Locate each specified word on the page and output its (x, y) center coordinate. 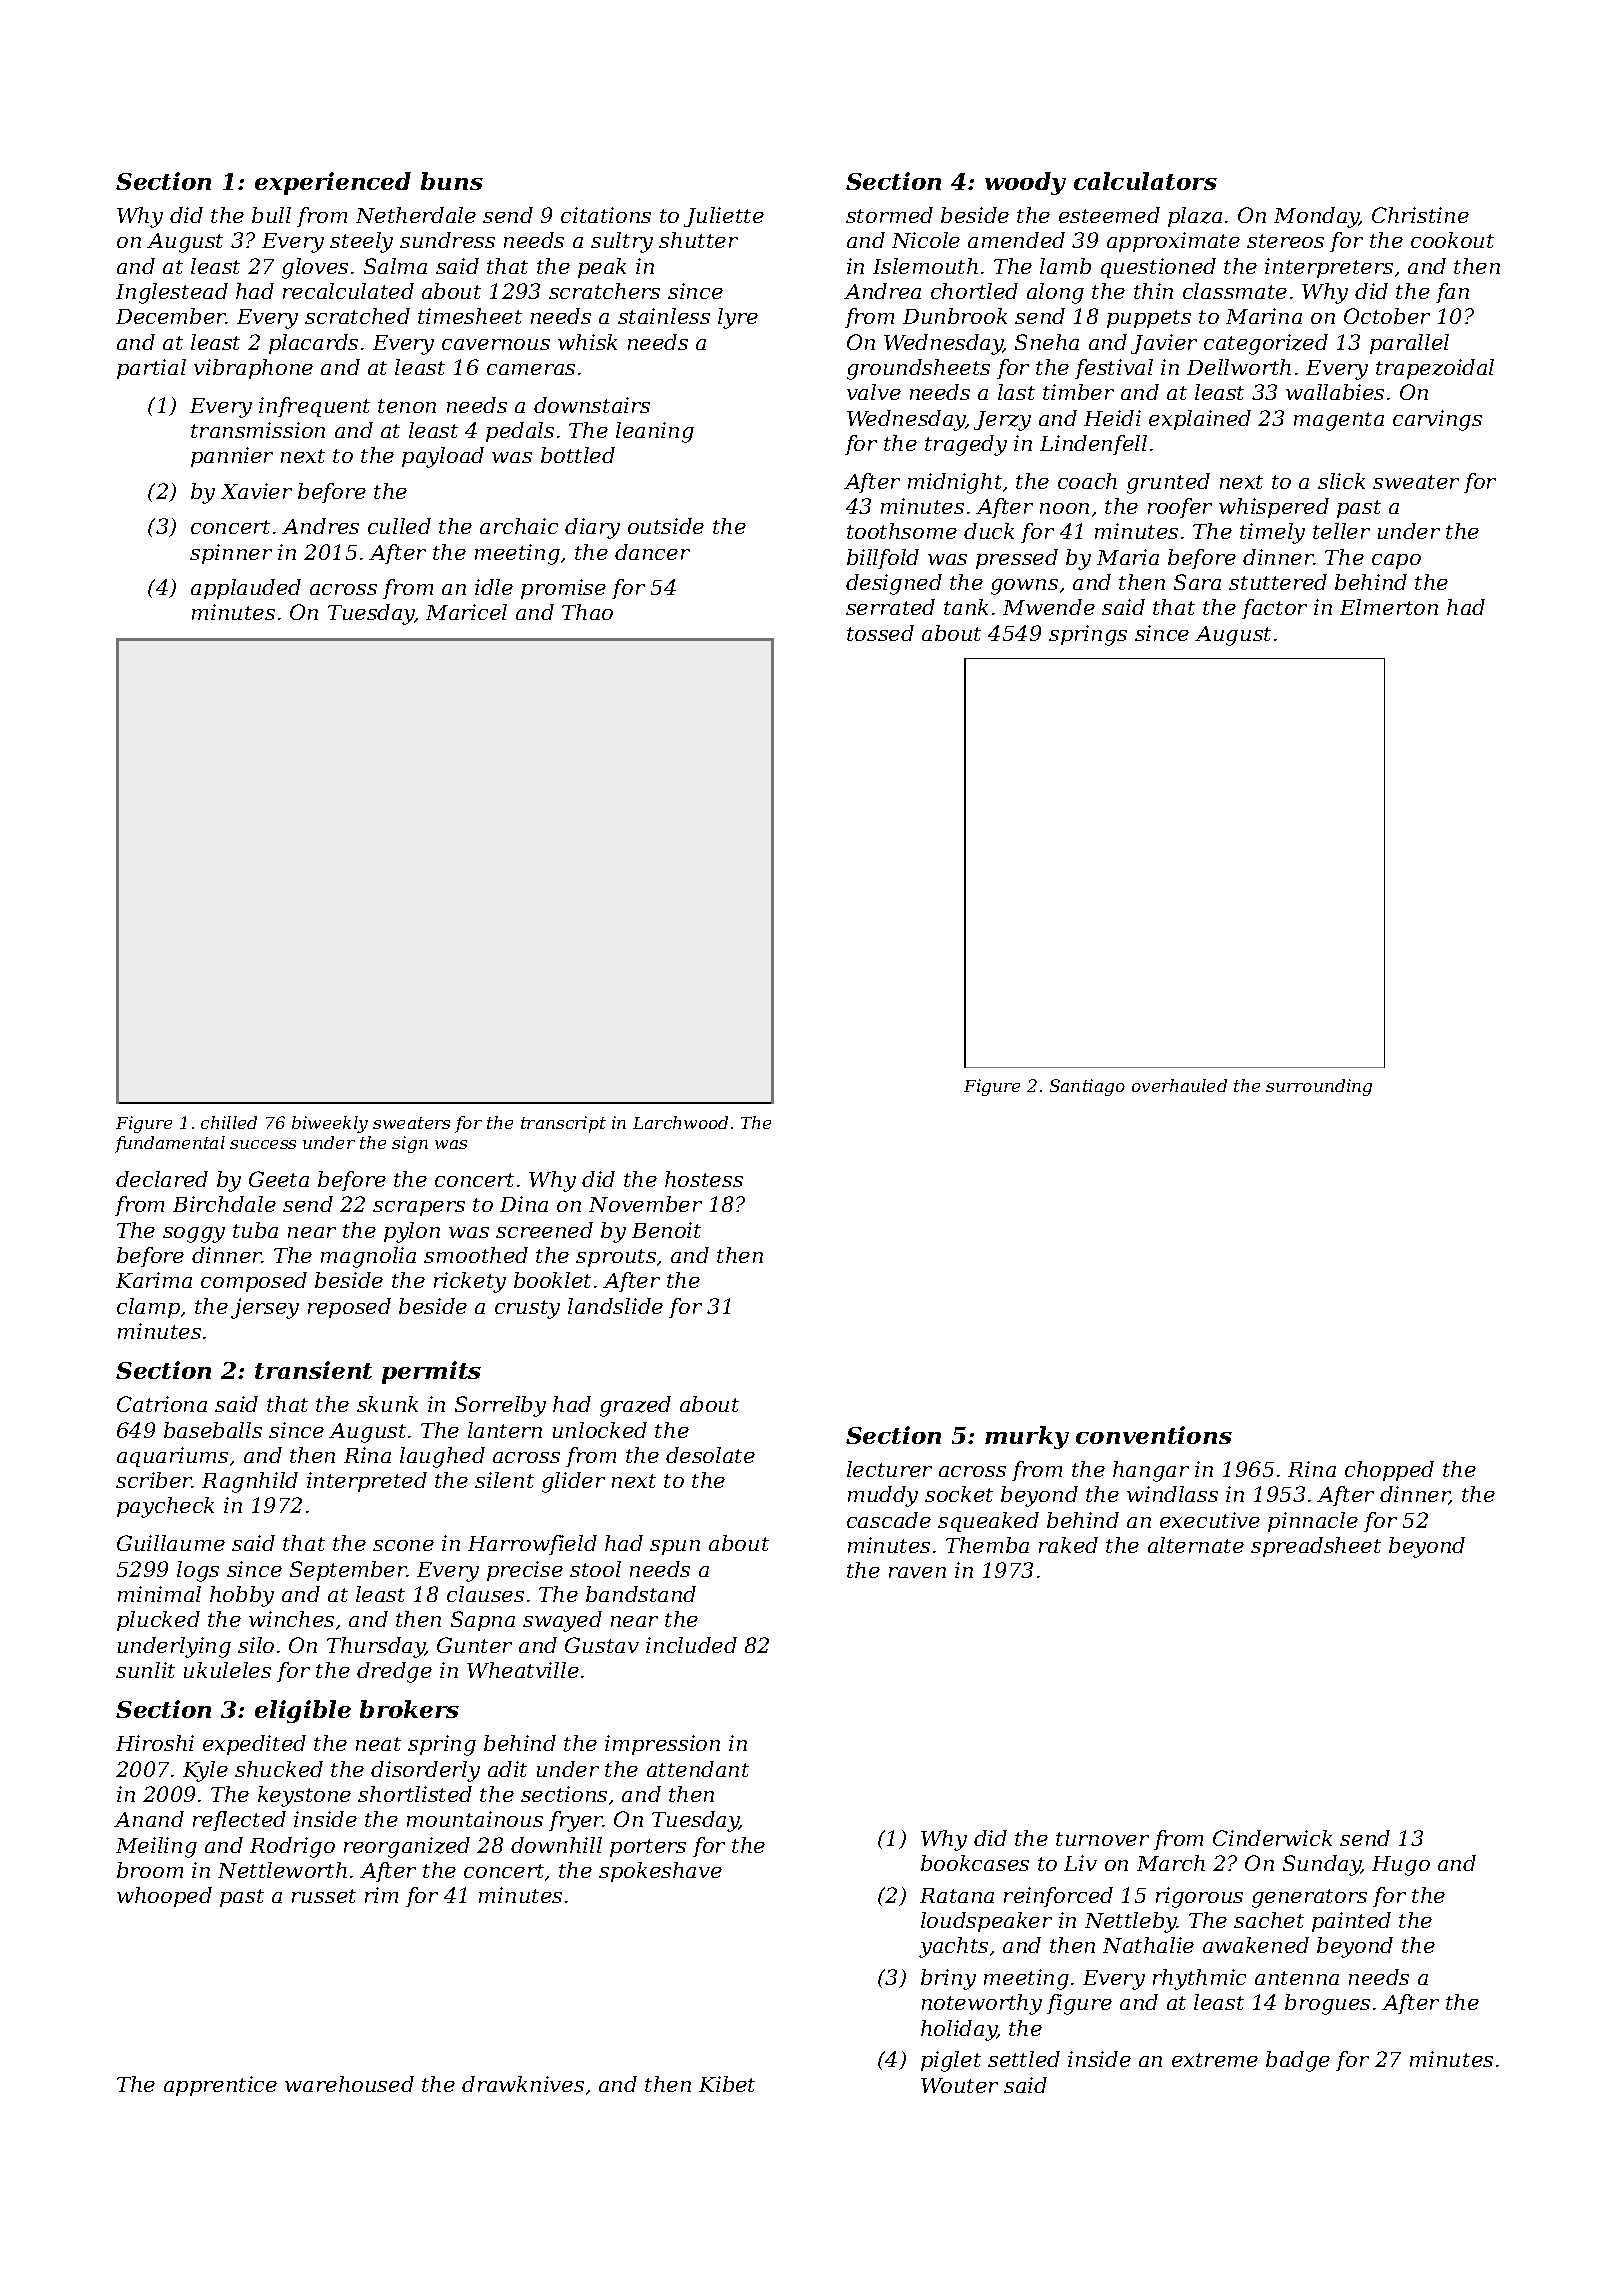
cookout (1452, 240)
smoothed (476, 1255)
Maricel (466, 612)
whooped (164, 1897)
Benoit (666, 1230)
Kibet (727, 2084)
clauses (485, 1594)
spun (675, 1547)
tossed (880, 633)
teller (1341, 531)
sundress (447, 240)
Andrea (882, 291)
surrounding (1319, 1087)
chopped (1389, 1471)
